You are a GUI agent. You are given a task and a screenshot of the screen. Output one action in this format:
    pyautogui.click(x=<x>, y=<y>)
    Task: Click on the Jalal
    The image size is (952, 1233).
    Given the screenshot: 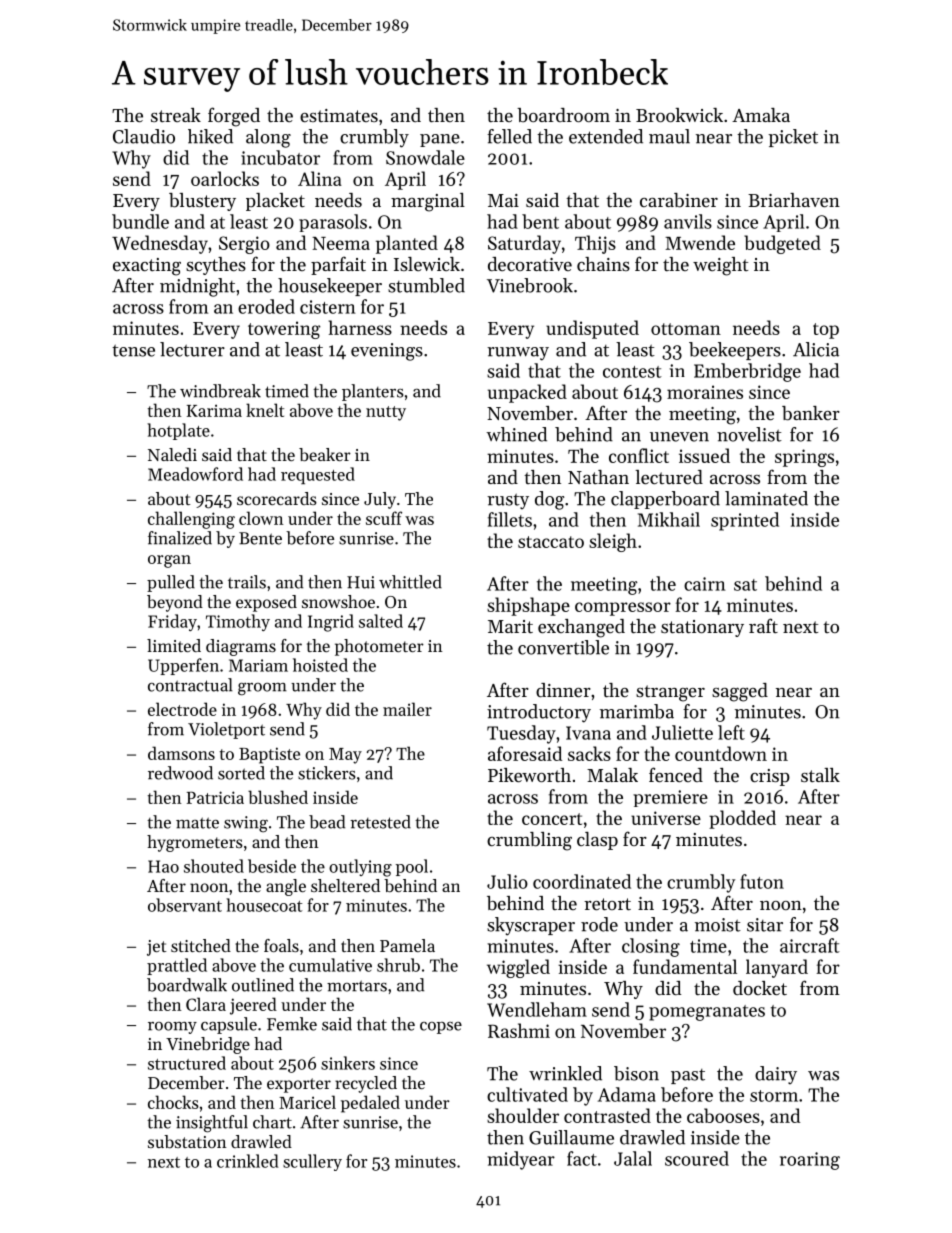 What is the action you would take?
    pyautogui.click(x=633, y=1158)
